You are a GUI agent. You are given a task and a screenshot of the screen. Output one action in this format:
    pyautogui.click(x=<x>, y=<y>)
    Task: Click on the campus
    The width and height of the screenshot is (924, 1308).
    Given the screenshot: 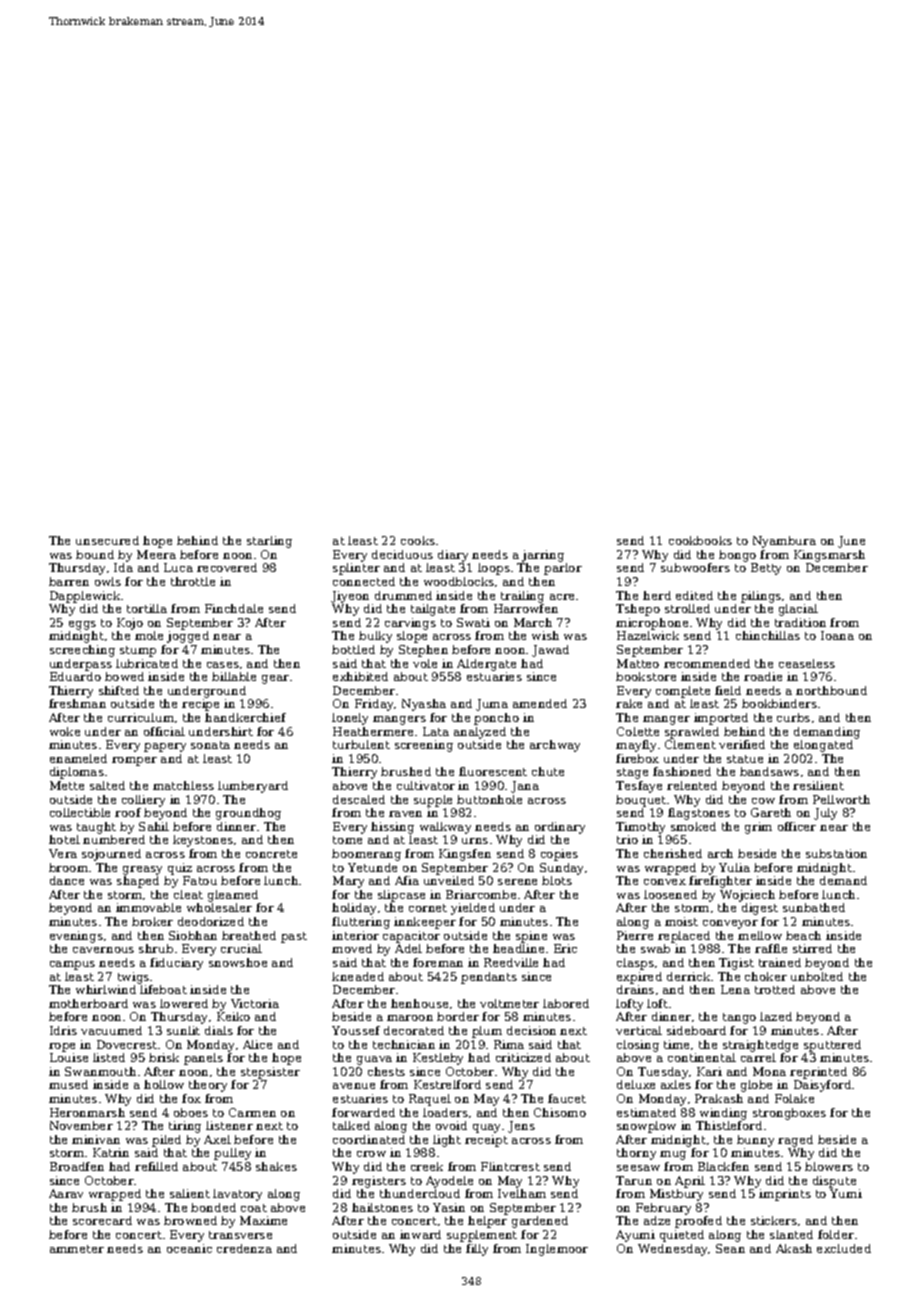 What is the action you would take?
    pyautogui.click(x=72, y=965)
